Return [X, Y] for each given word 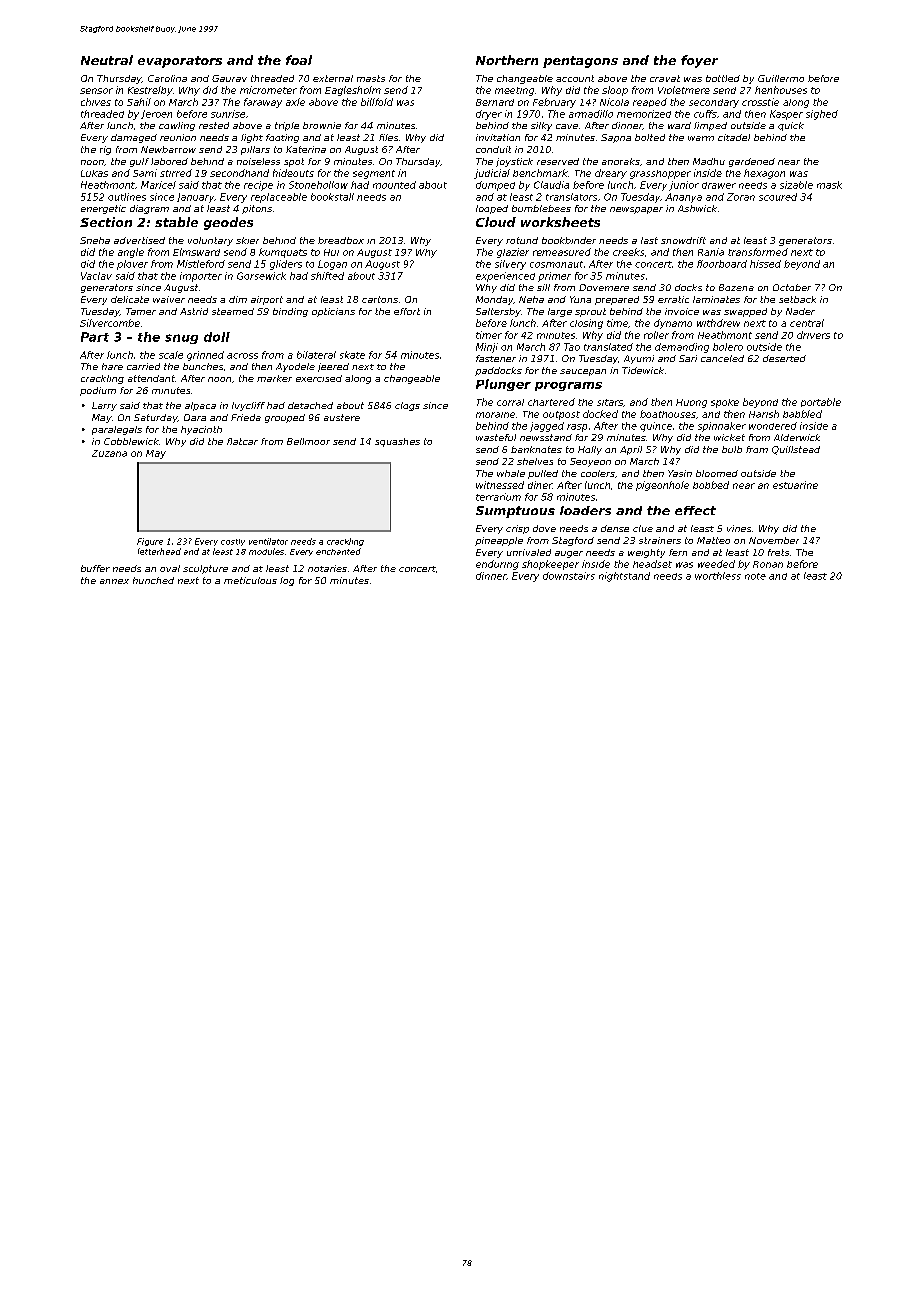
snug [181, 339]
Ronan [768, 564]
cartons [380, 299]
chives [96, 102]
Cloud [496, 222]
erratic [673, 299]
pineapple [499, 541]
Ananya [683, 198]
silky [541, 126]
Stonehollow [318, 185]
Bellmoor [308, 441]
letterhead [159, 551]
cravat [665, 78]
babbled [802, 414]
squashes [397, 442]
